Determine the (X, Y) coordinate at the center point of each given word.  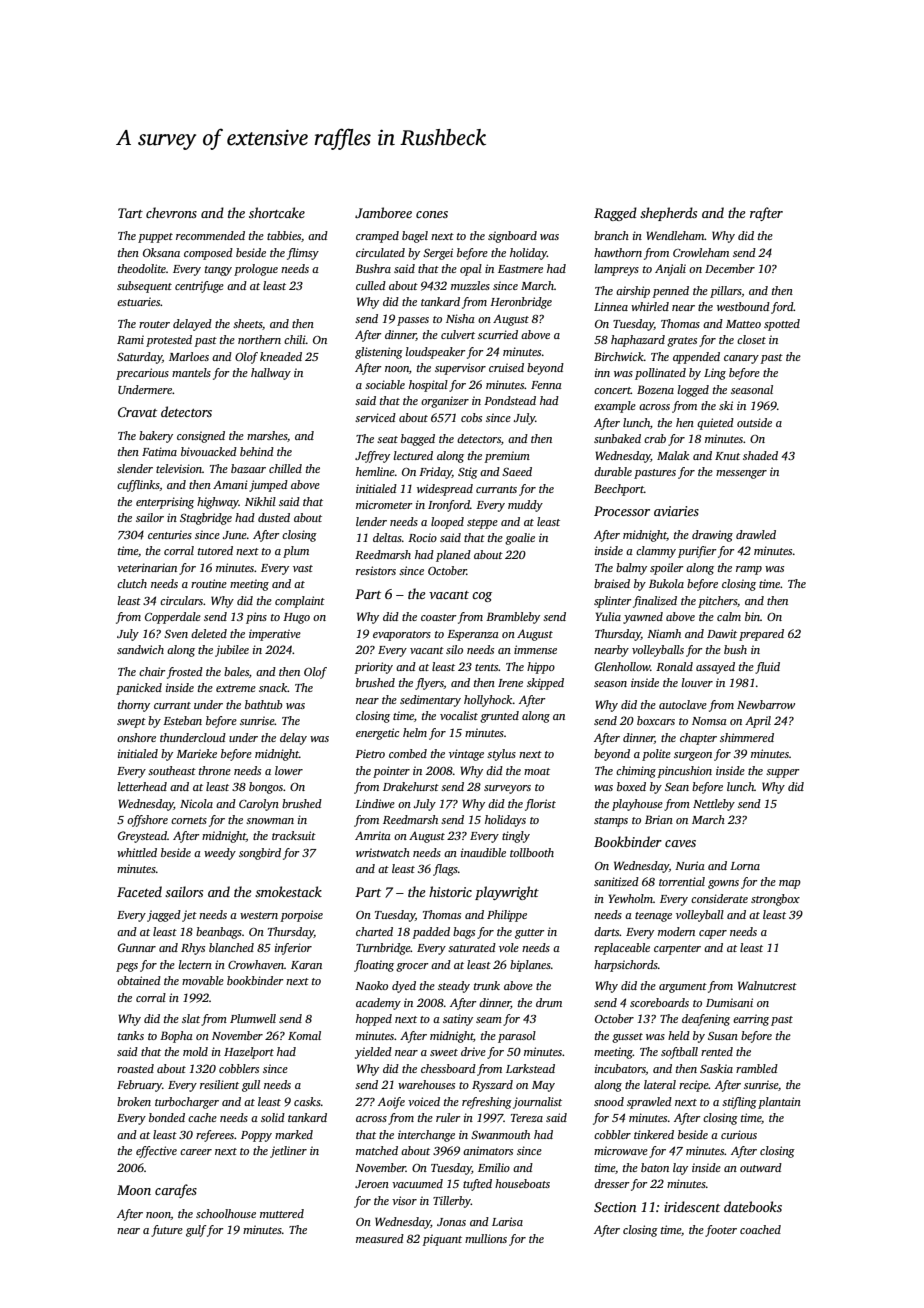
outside (754, 422)
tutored (215, 550)
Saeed (517, 471)
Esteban (182, 720)
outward (761, 1167)
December (730, 268)
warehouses (426, 1084)
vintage (466, 755)
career (196, 1152)
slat (191, 1018)
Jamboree (383, 212)
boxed (631, 786)
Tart (130, 213)
